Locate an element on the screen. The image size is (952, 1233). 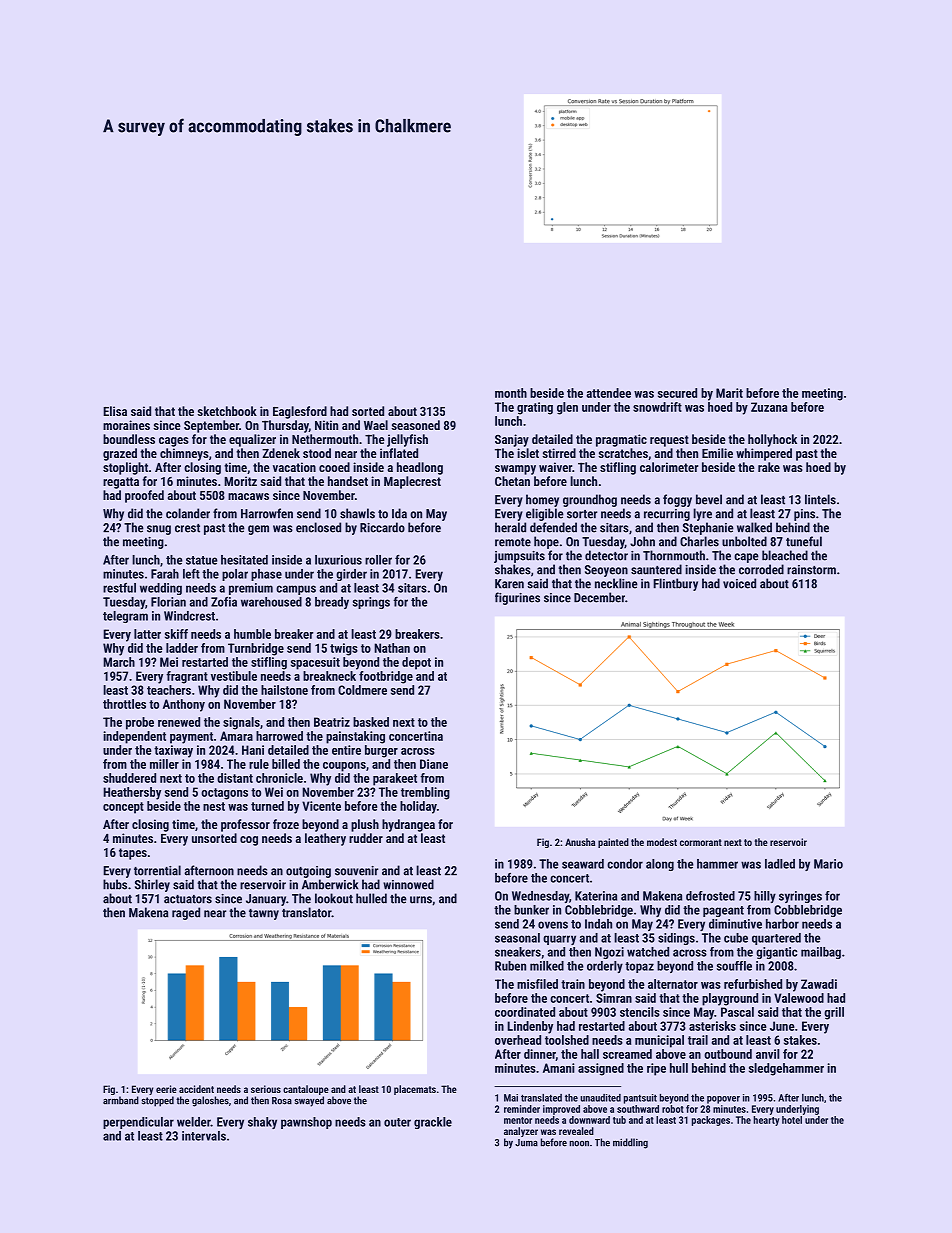
concept is located at coordinates (123, 808).
